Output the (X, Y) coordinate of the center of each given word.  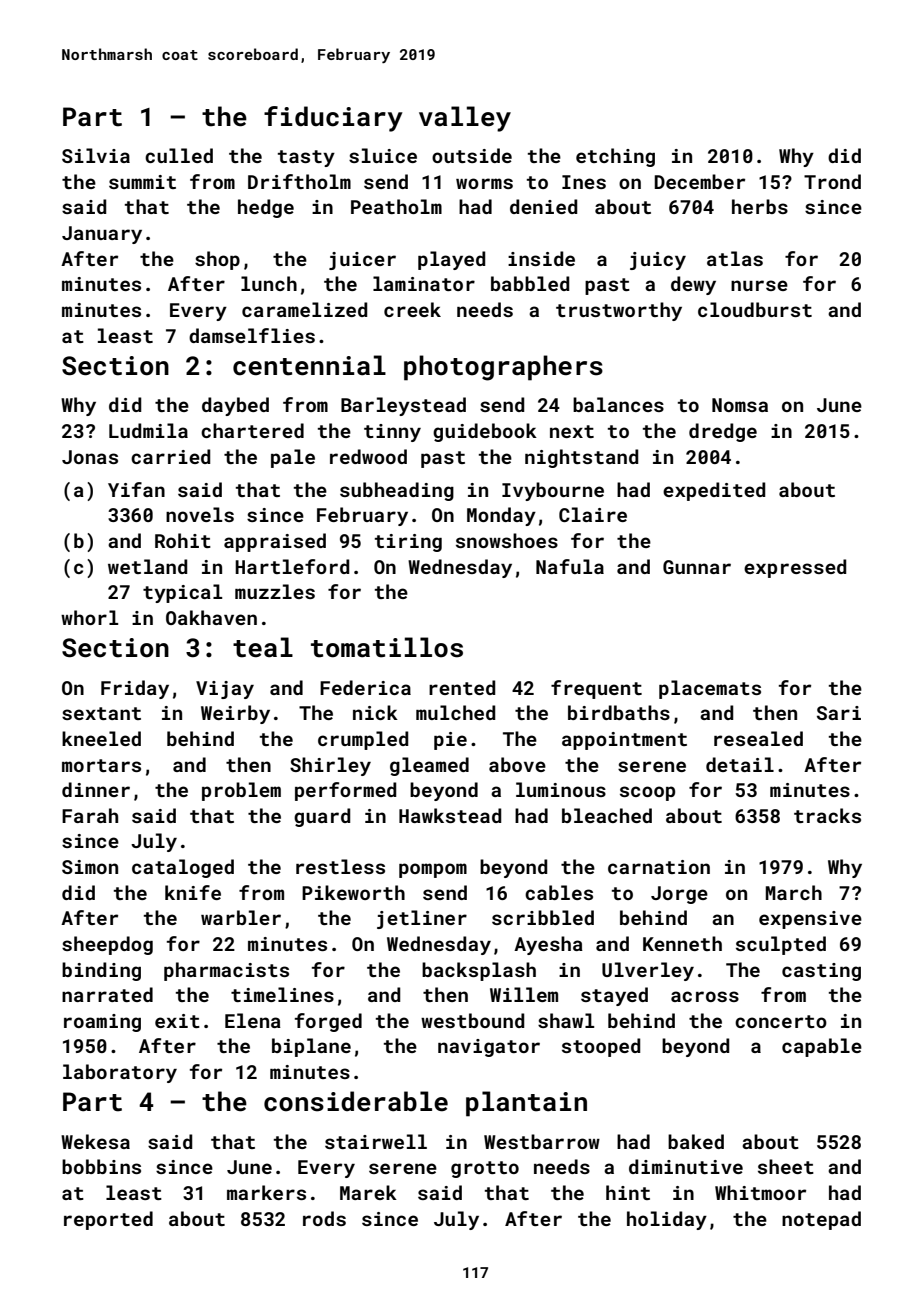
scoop (647, 793)
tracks (827, 815)
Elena (253, 1020)
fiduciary (333, 119)
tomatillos (387, 647)
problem (241, 791)
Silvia (96, 155)
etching (615, 157)
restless (340, 866)
